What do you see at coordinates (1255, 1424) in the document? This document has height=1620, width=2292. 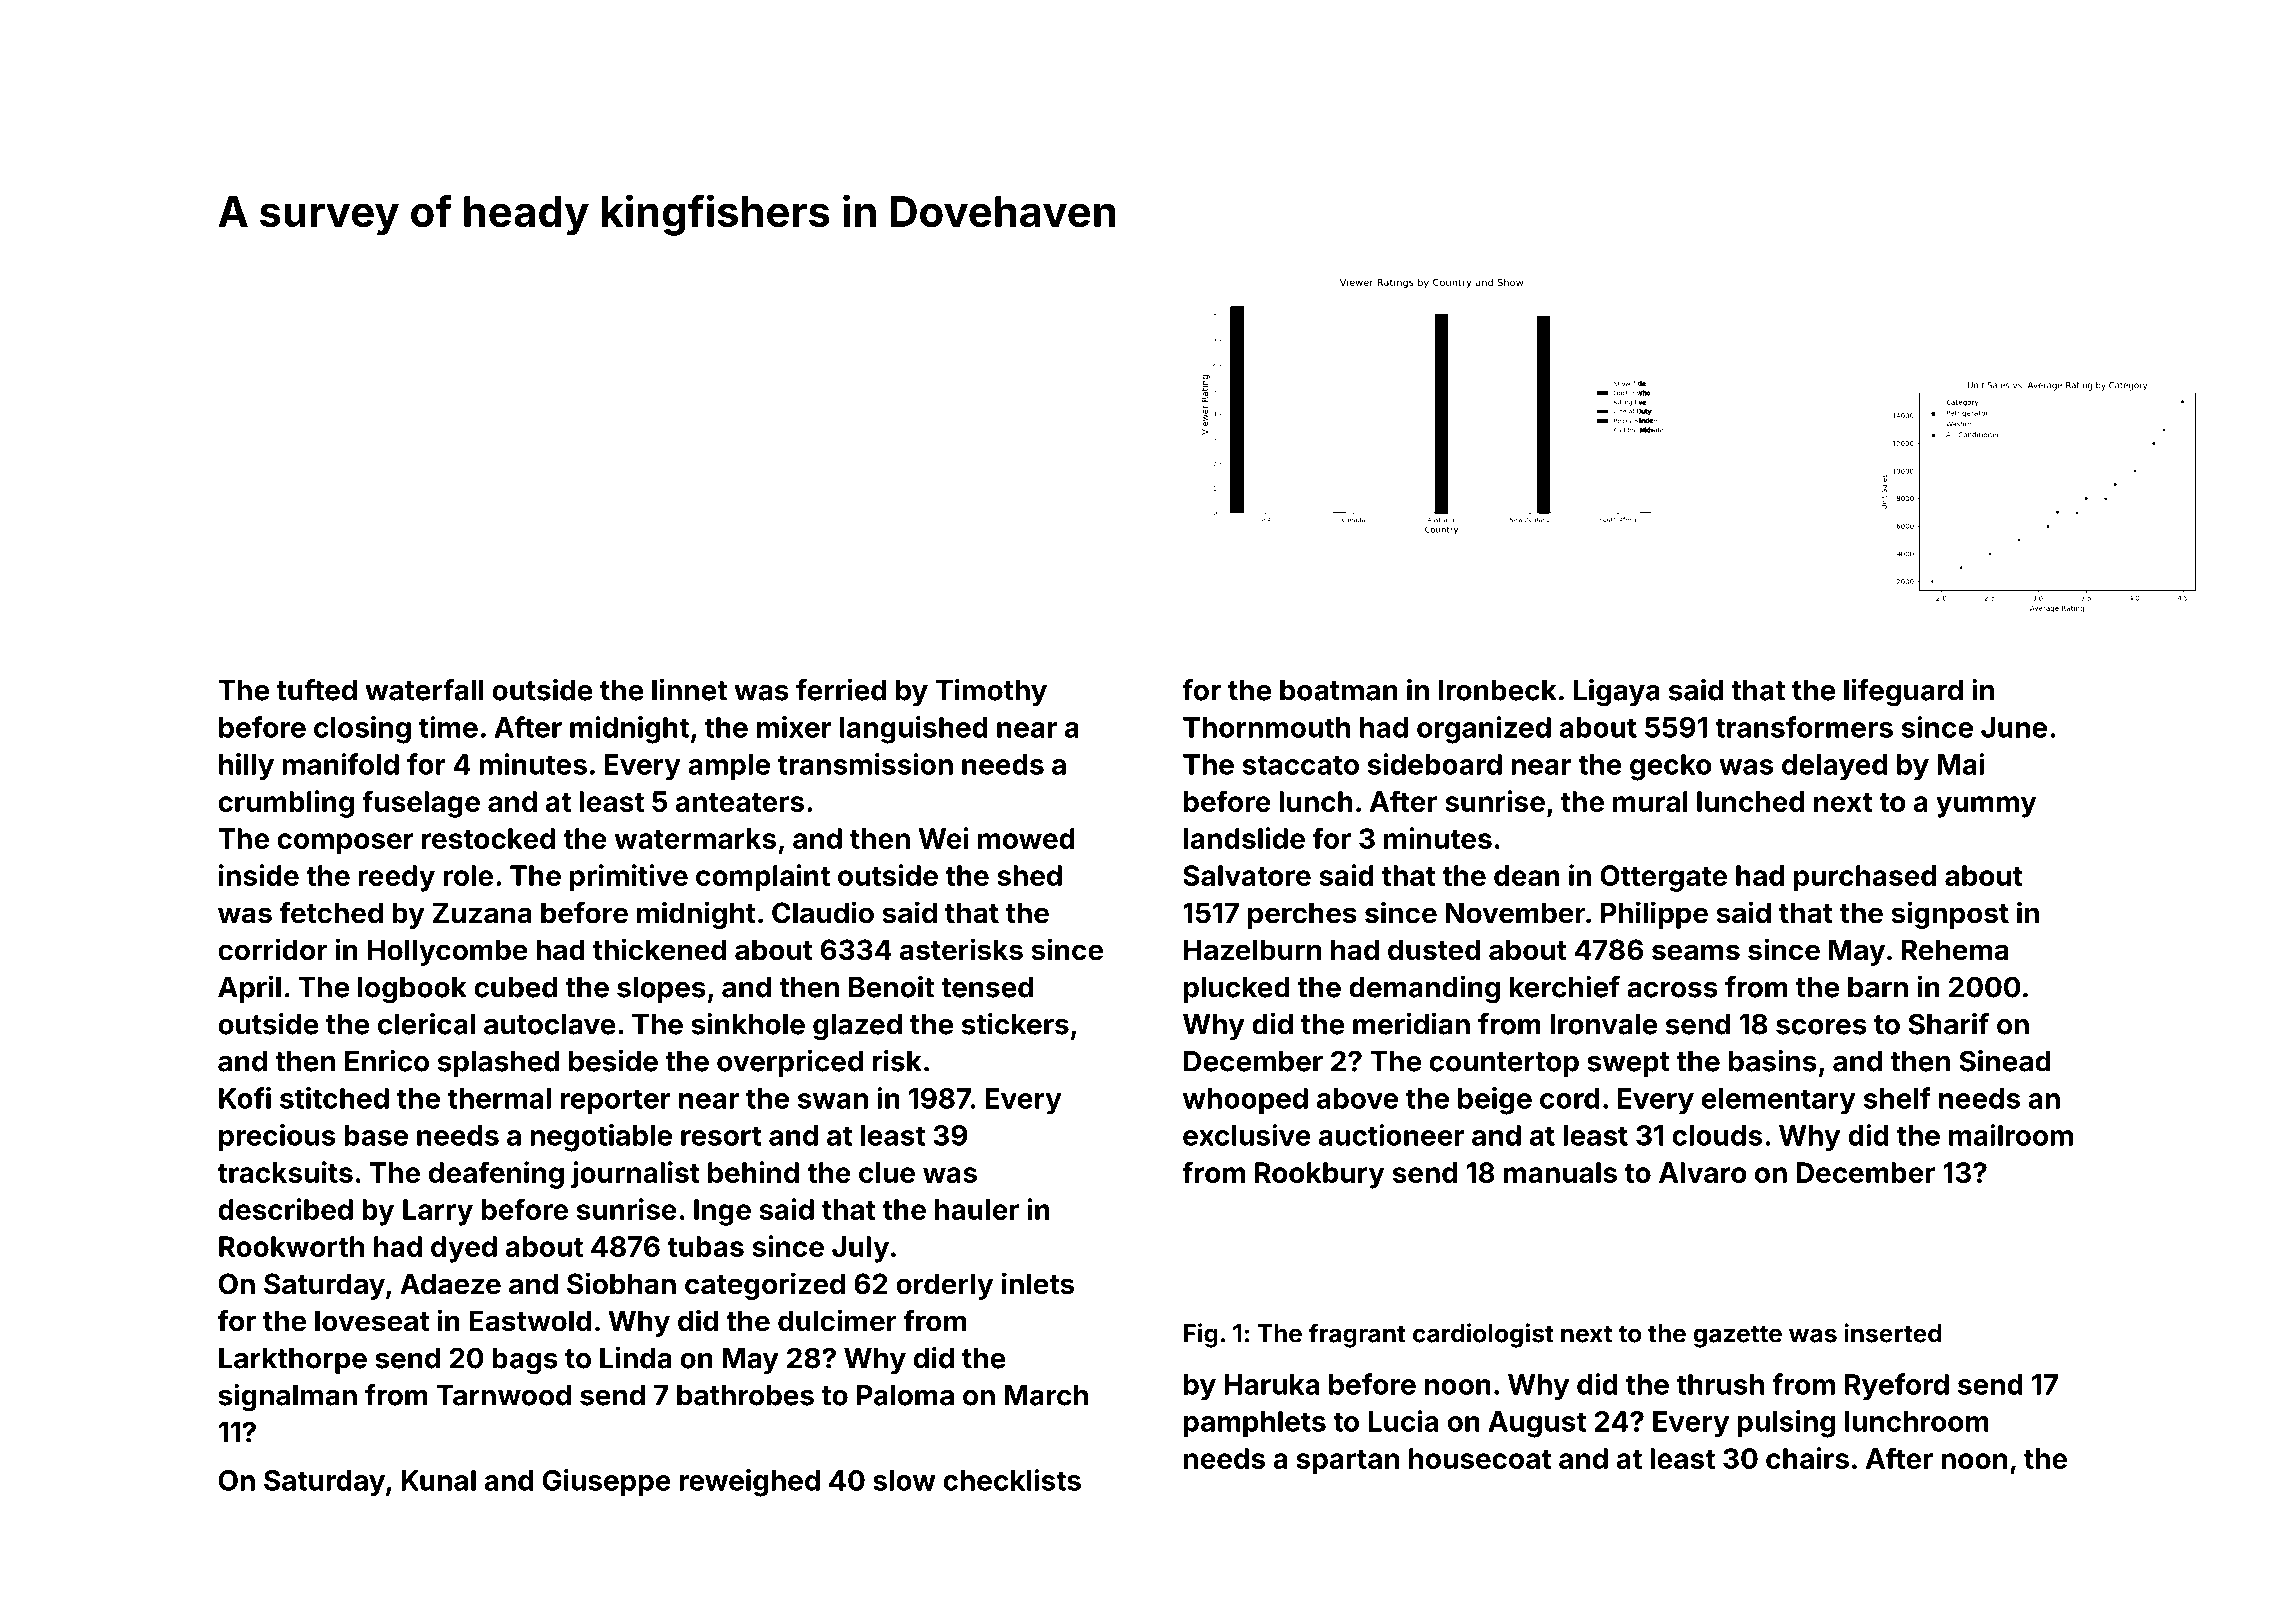 I see `pamphlets` at bounding box center [1255, 1424].
